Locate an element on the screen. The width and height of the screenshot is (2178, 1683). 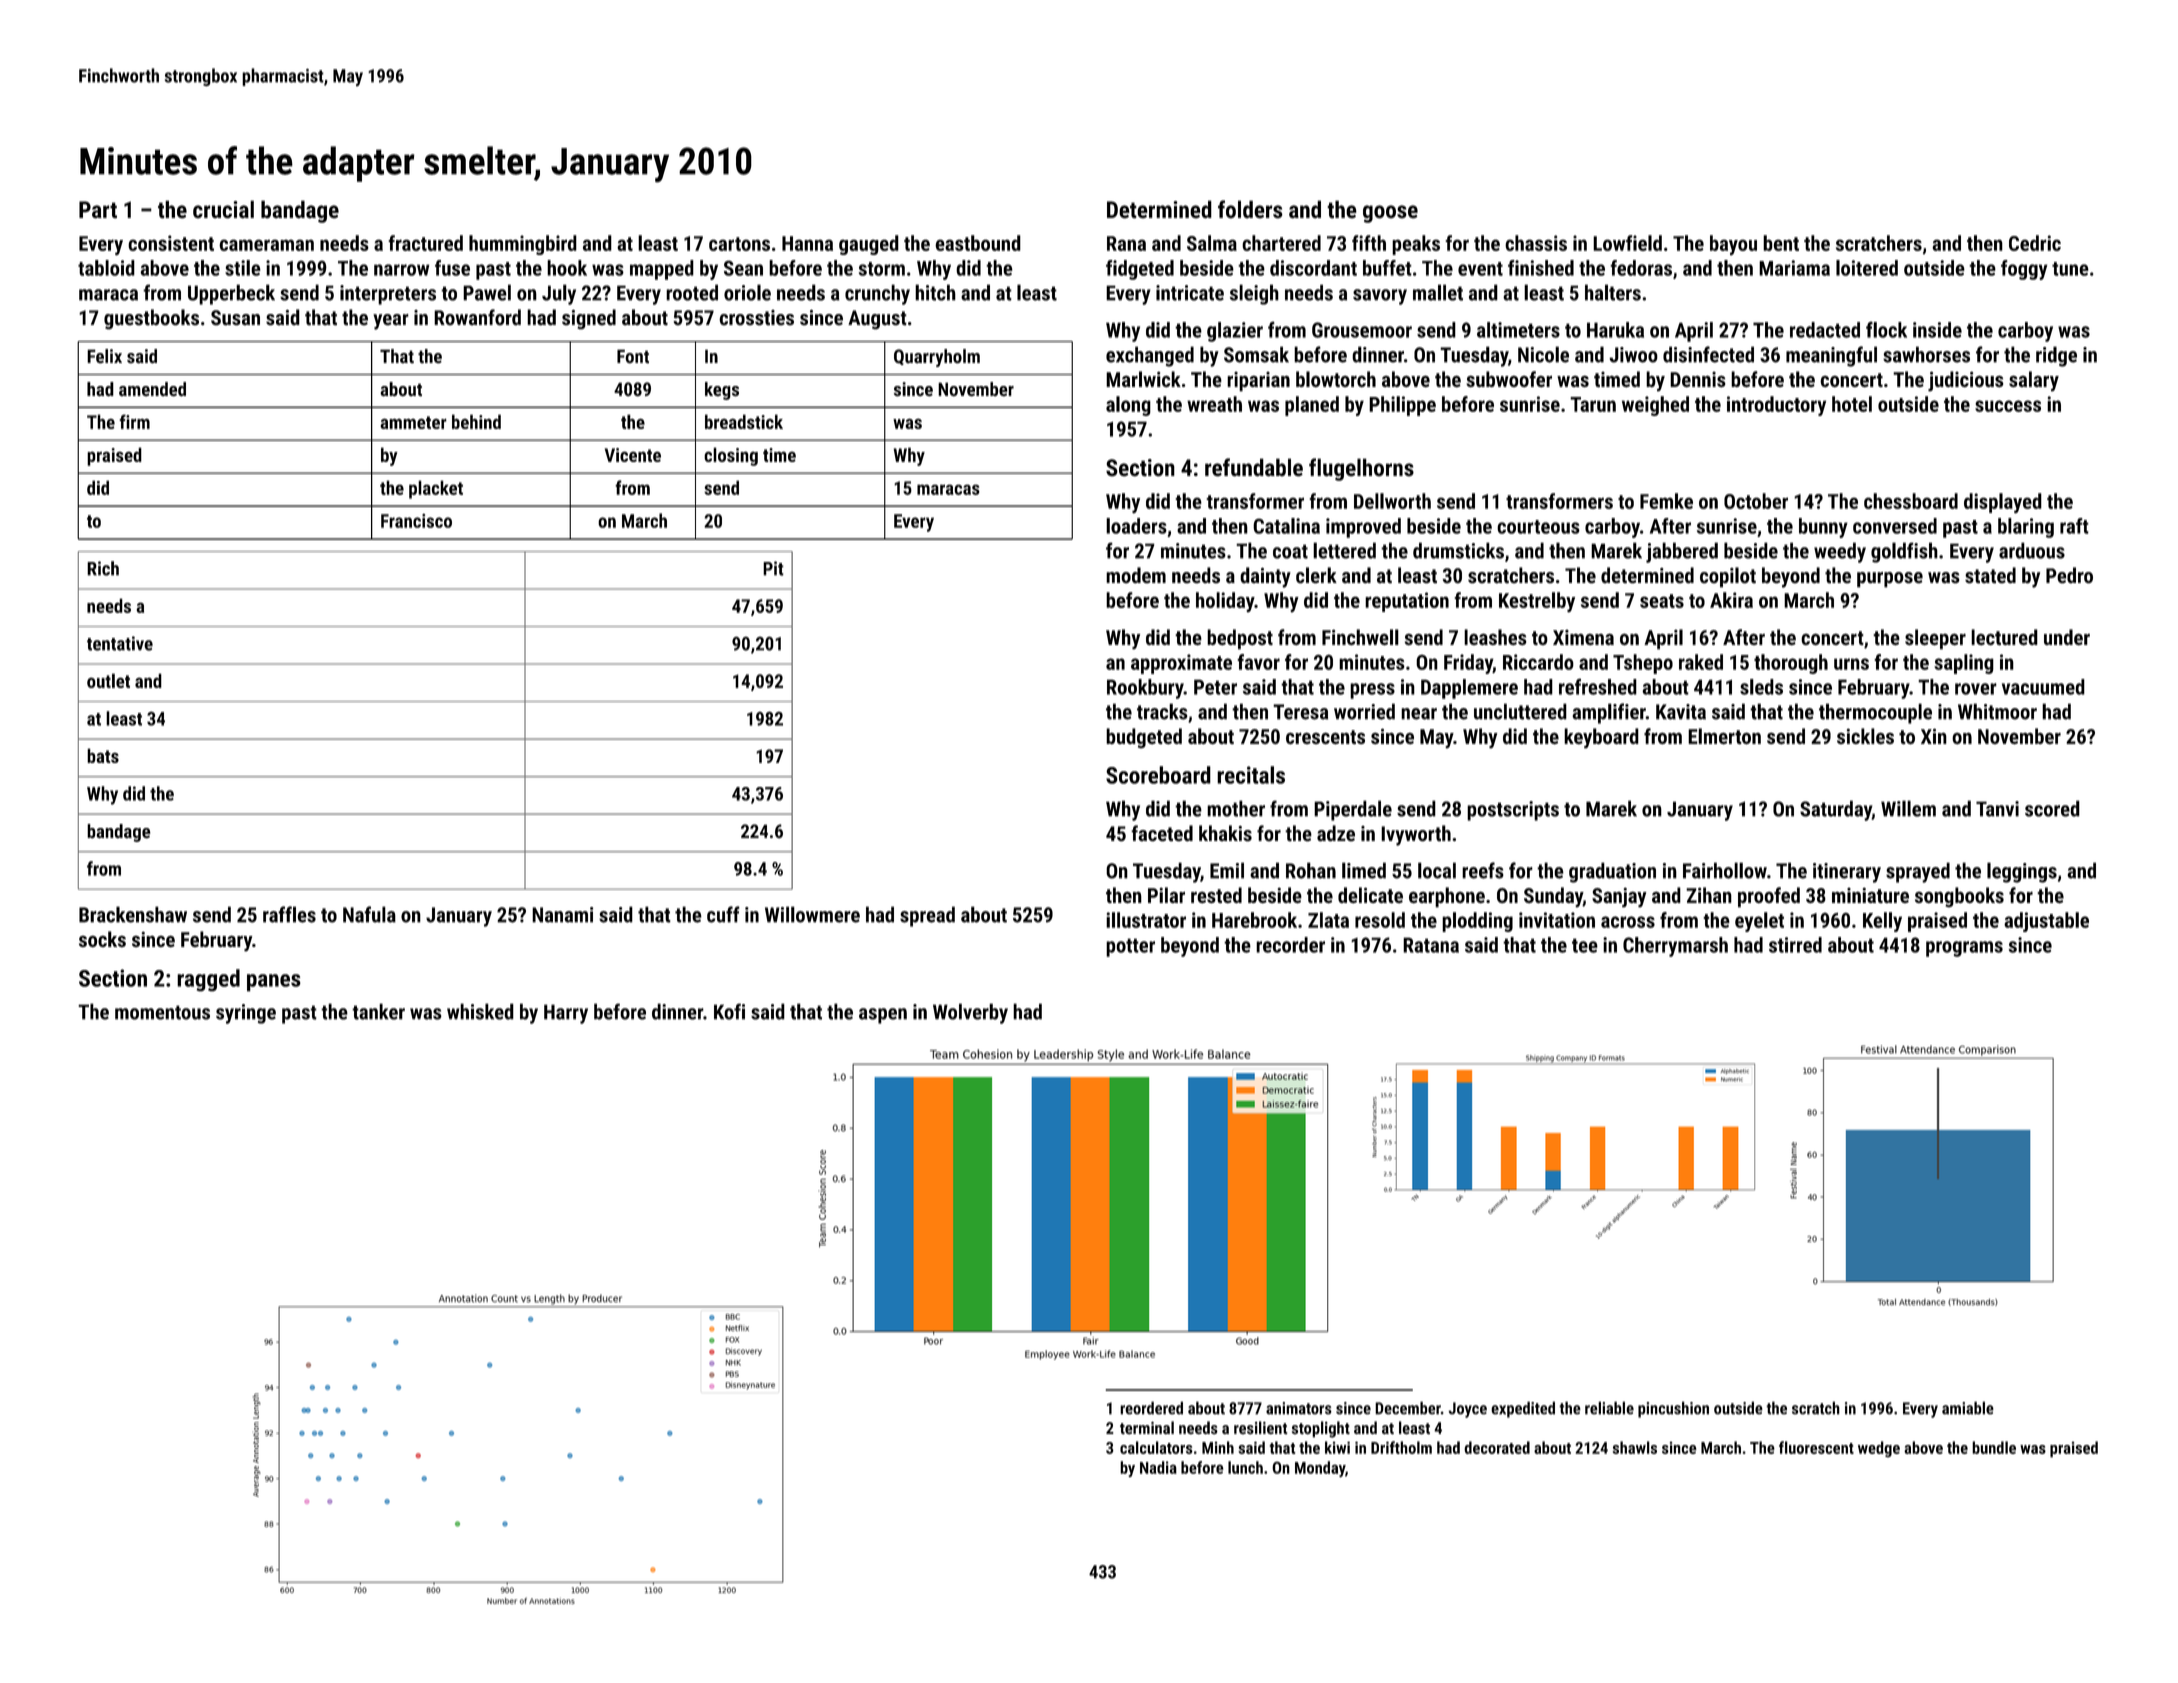
bent is located at coordinates (1781, 243).
